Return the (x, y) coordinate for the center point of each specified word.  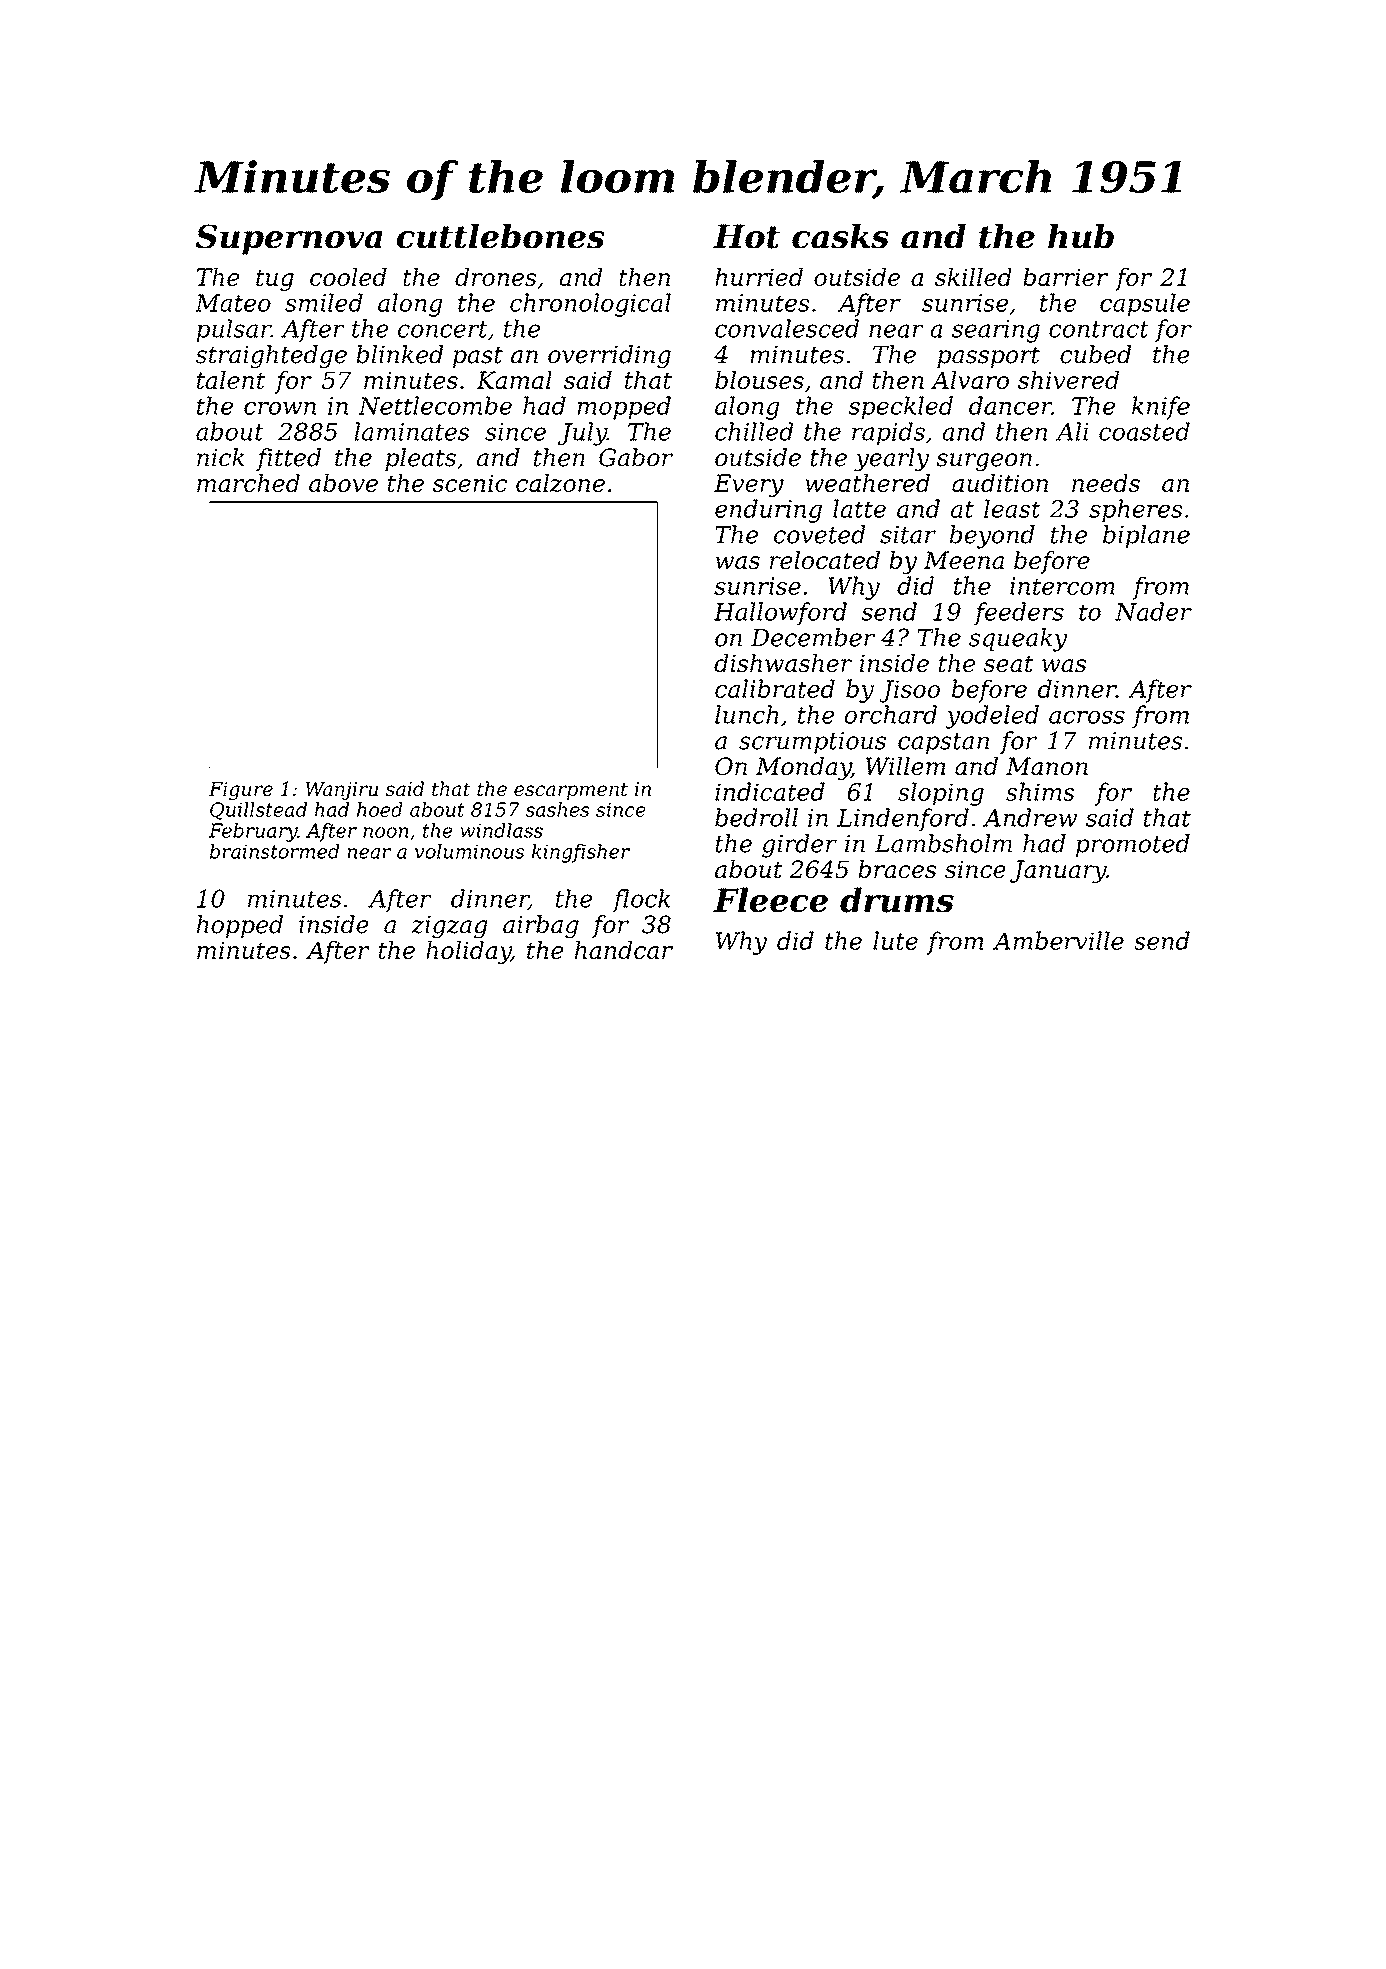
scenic (470, 483)
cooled (348, 277)
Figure (240, 791)
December (813, 637)
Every (749, 485)
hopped (240, 926)
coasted (1144, 431)
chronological (590, 305)
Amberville (1058, 940)
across (1087, 717)
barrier (1065, 277)
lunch (747, 714)
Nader (1153, 611)
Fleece (770, 900)
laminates (411, 431)
